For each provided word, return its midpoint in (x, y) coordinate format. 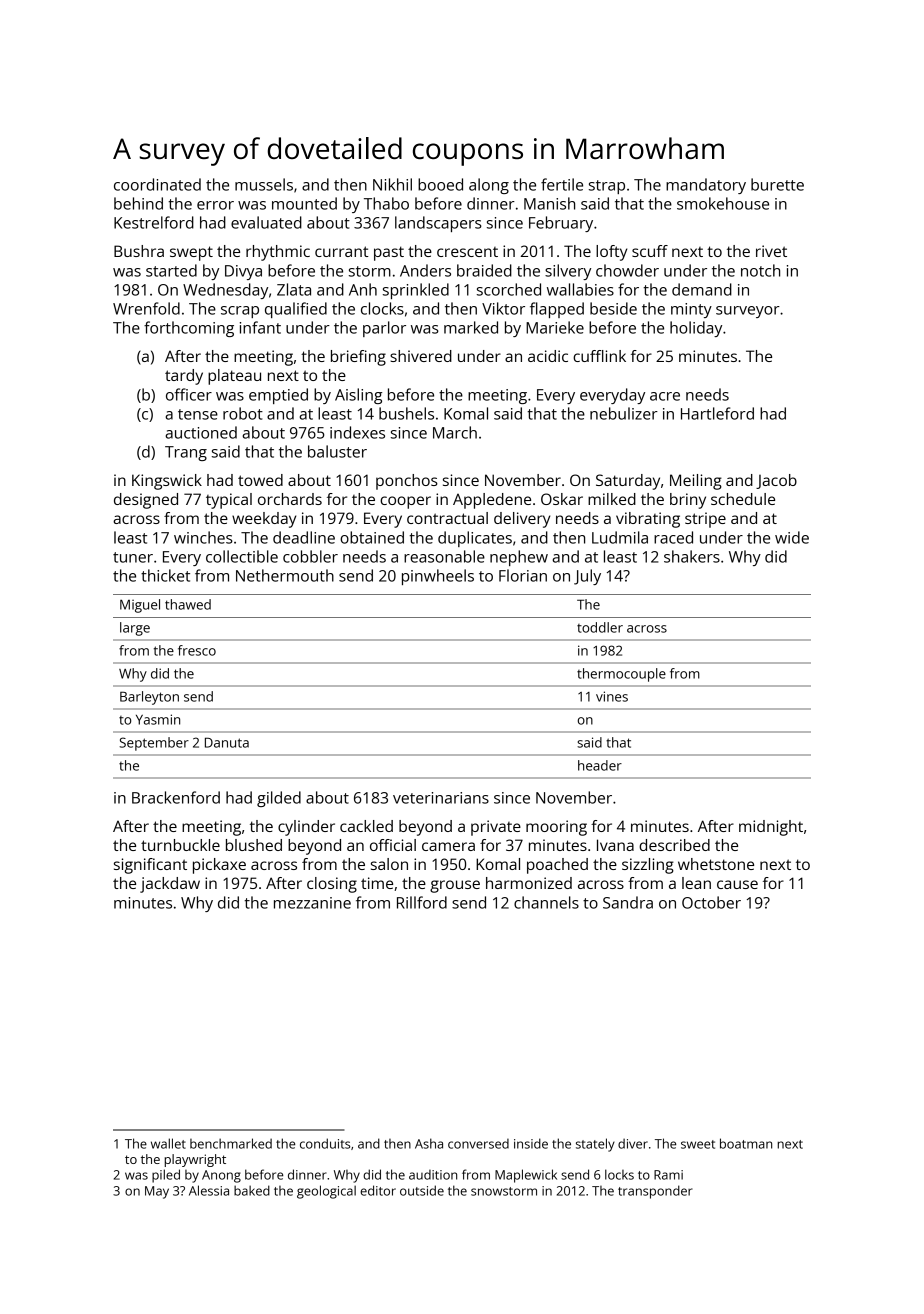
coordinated (157, 184)
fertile (562, 184)
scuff (650, 251)
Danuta (227, 742)
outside (422, 1190)
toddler (600, 627)
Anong (221, 1176)
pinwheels (438, 577)
